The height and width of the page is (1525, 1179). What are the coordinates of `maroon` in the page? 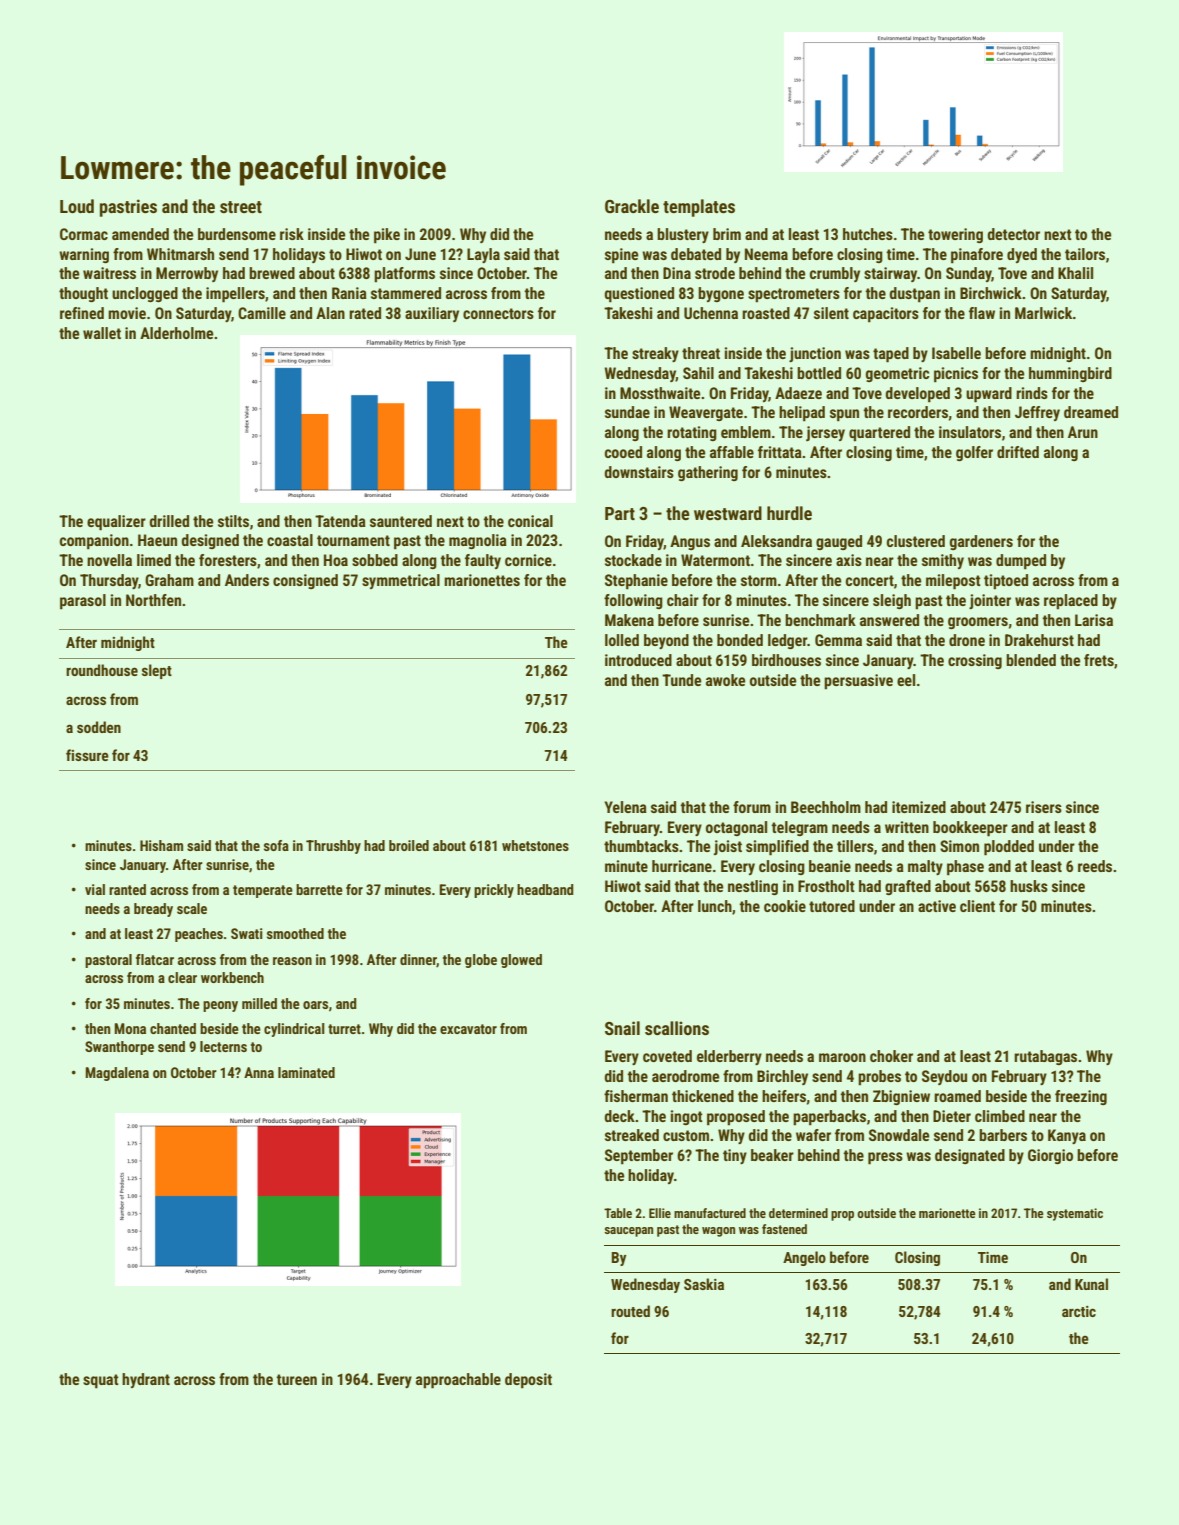 It's located at (842, 1057).
